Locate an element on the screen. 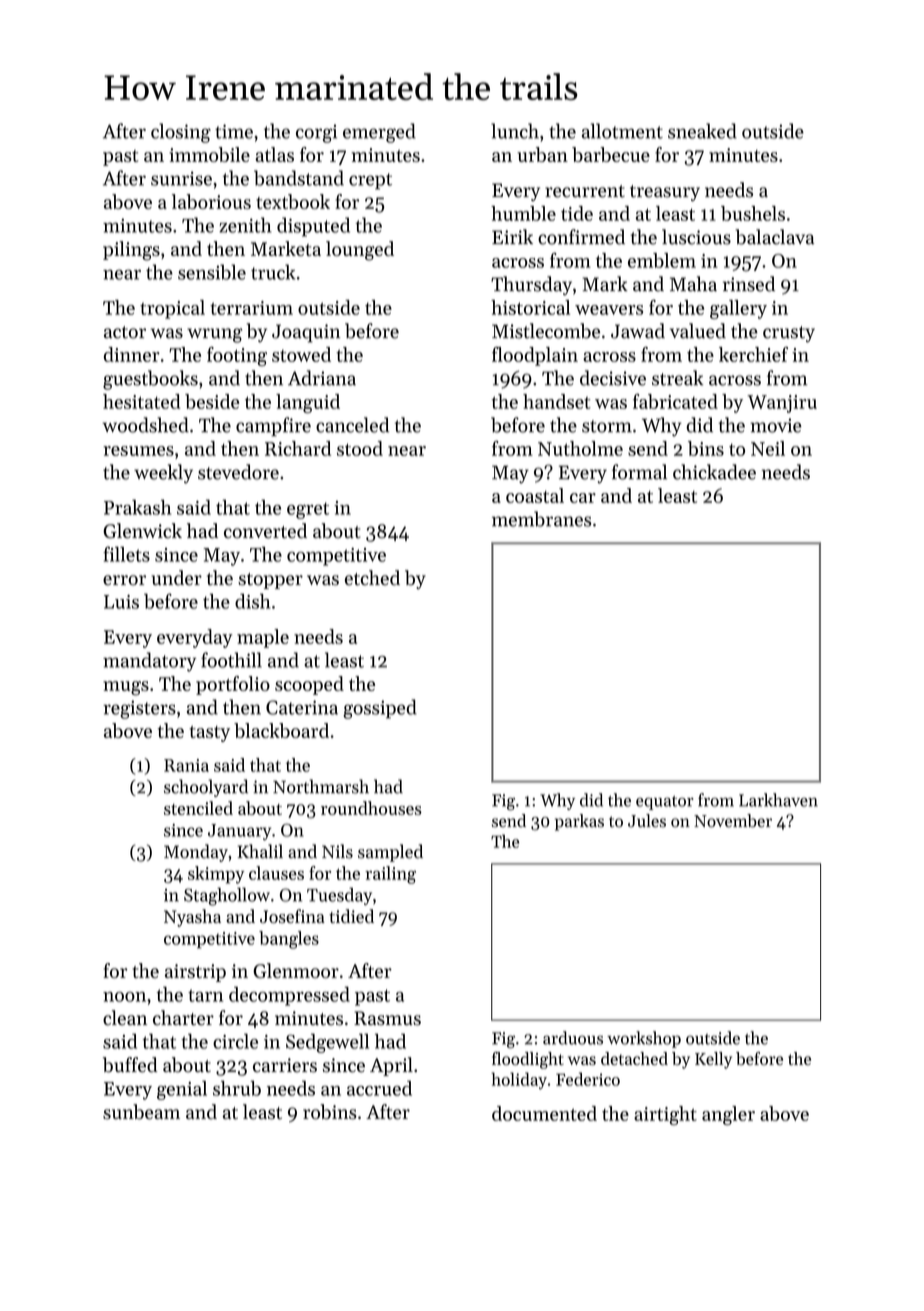 The height and width of the screenshot is (1311, 924). lunch is located at coordinates (515, 131).
